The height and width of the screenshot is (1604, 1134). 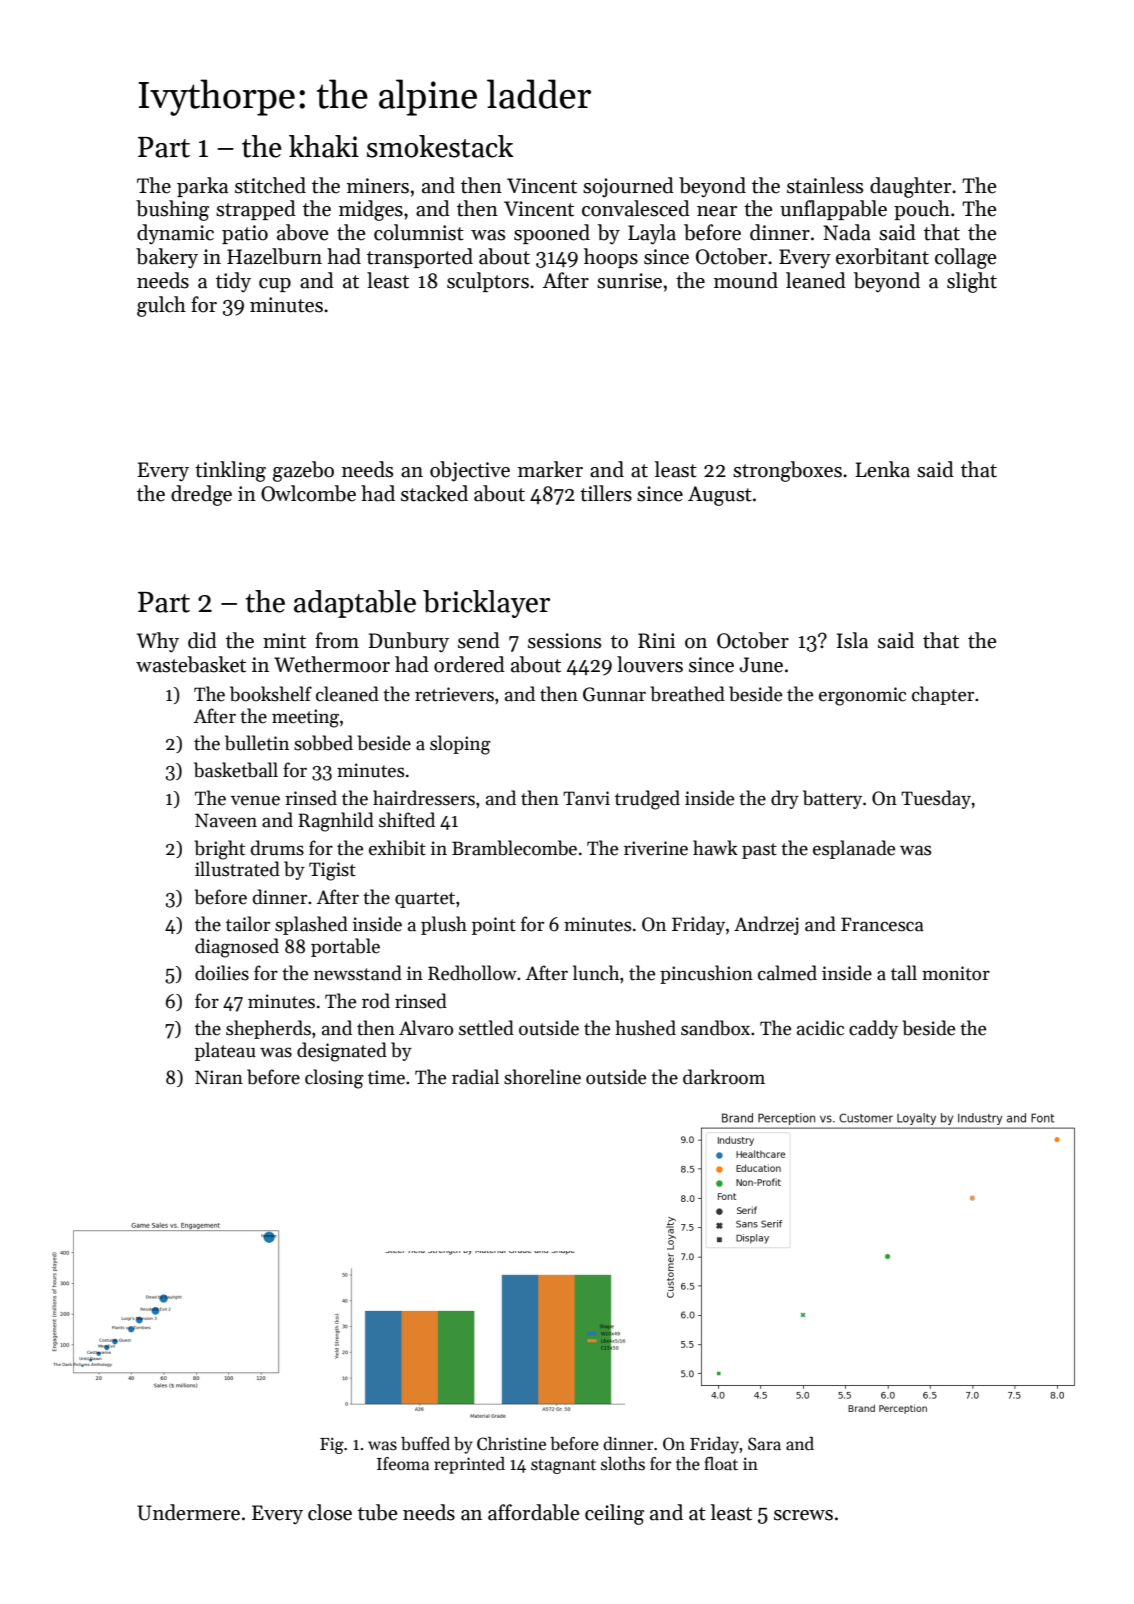 I want to click on Gunnar, so click(x=614, y=694).
